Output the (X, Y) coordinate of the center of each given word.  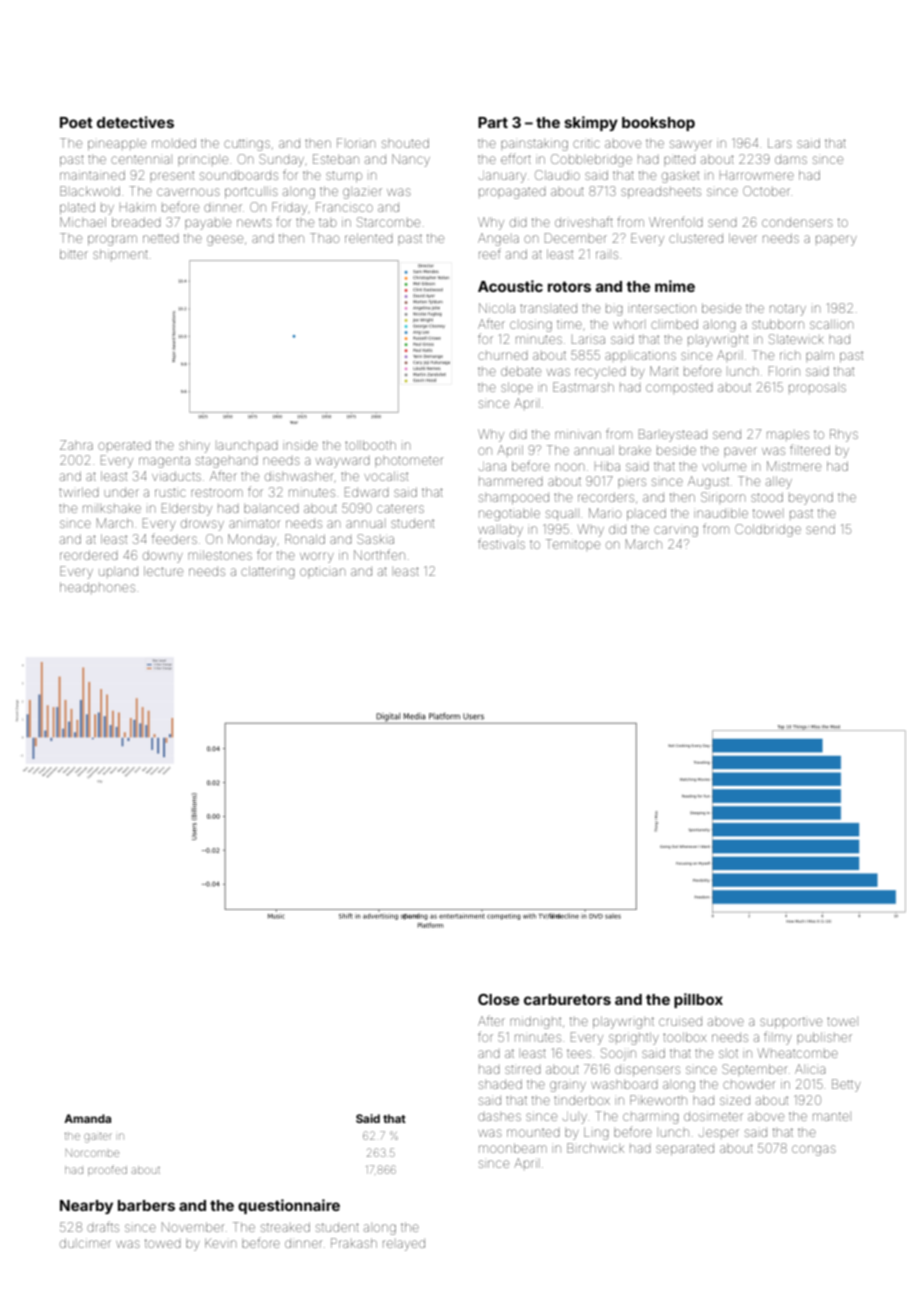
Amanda (87, 1118)
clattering (268, 572)
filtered (810, 449)
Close (498, 999)
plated (77, 208)
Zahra (76, 445)
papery (836, 240)
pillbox (698, 1000)
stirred (523, 1069)
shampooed (514, 499)
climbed (674, 324)
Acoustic (510, 286)
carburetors (567, 999)
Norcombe (92, 1153)
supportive (791, 1023)
